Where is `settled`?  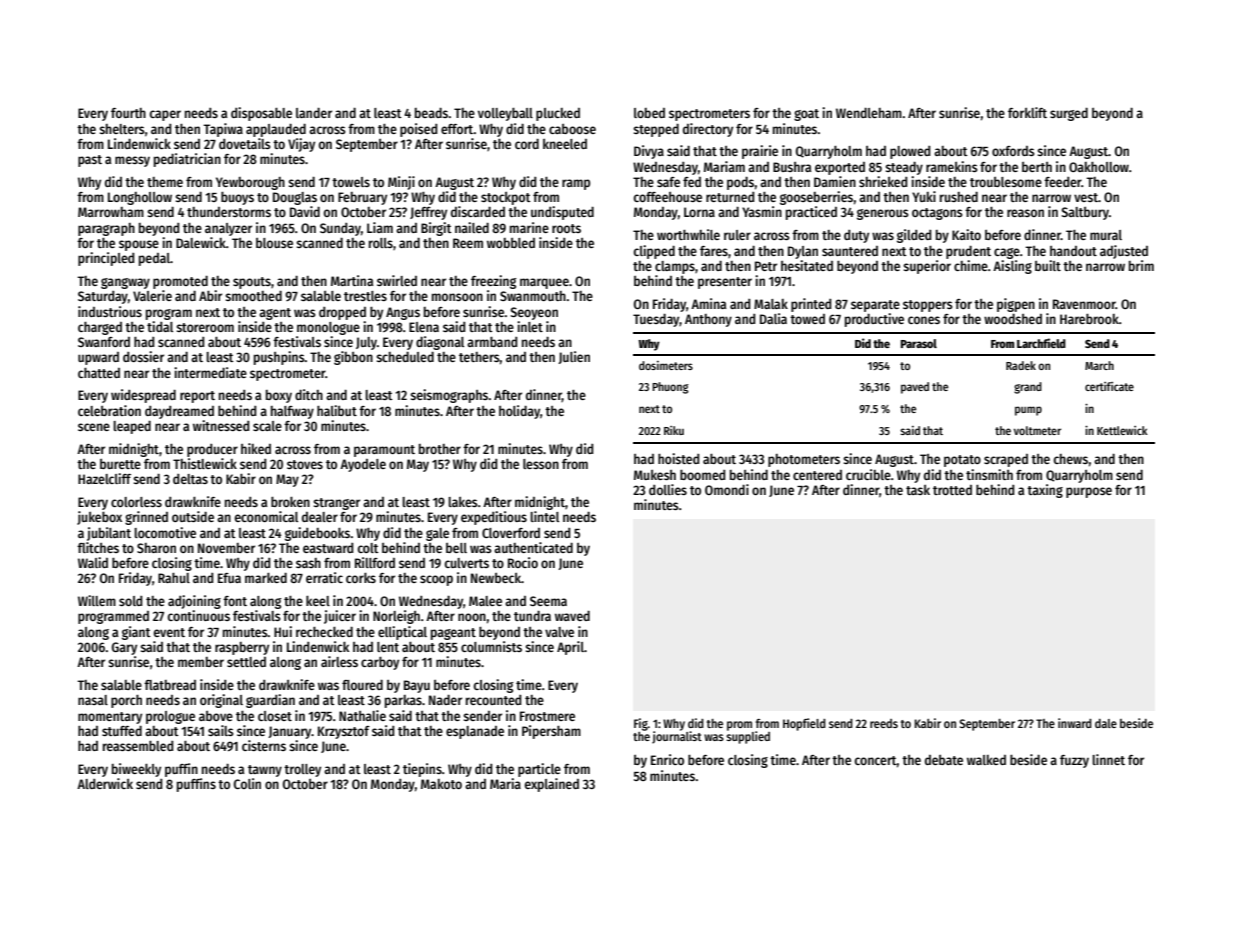 settled is located at coordinates (246, 662).
